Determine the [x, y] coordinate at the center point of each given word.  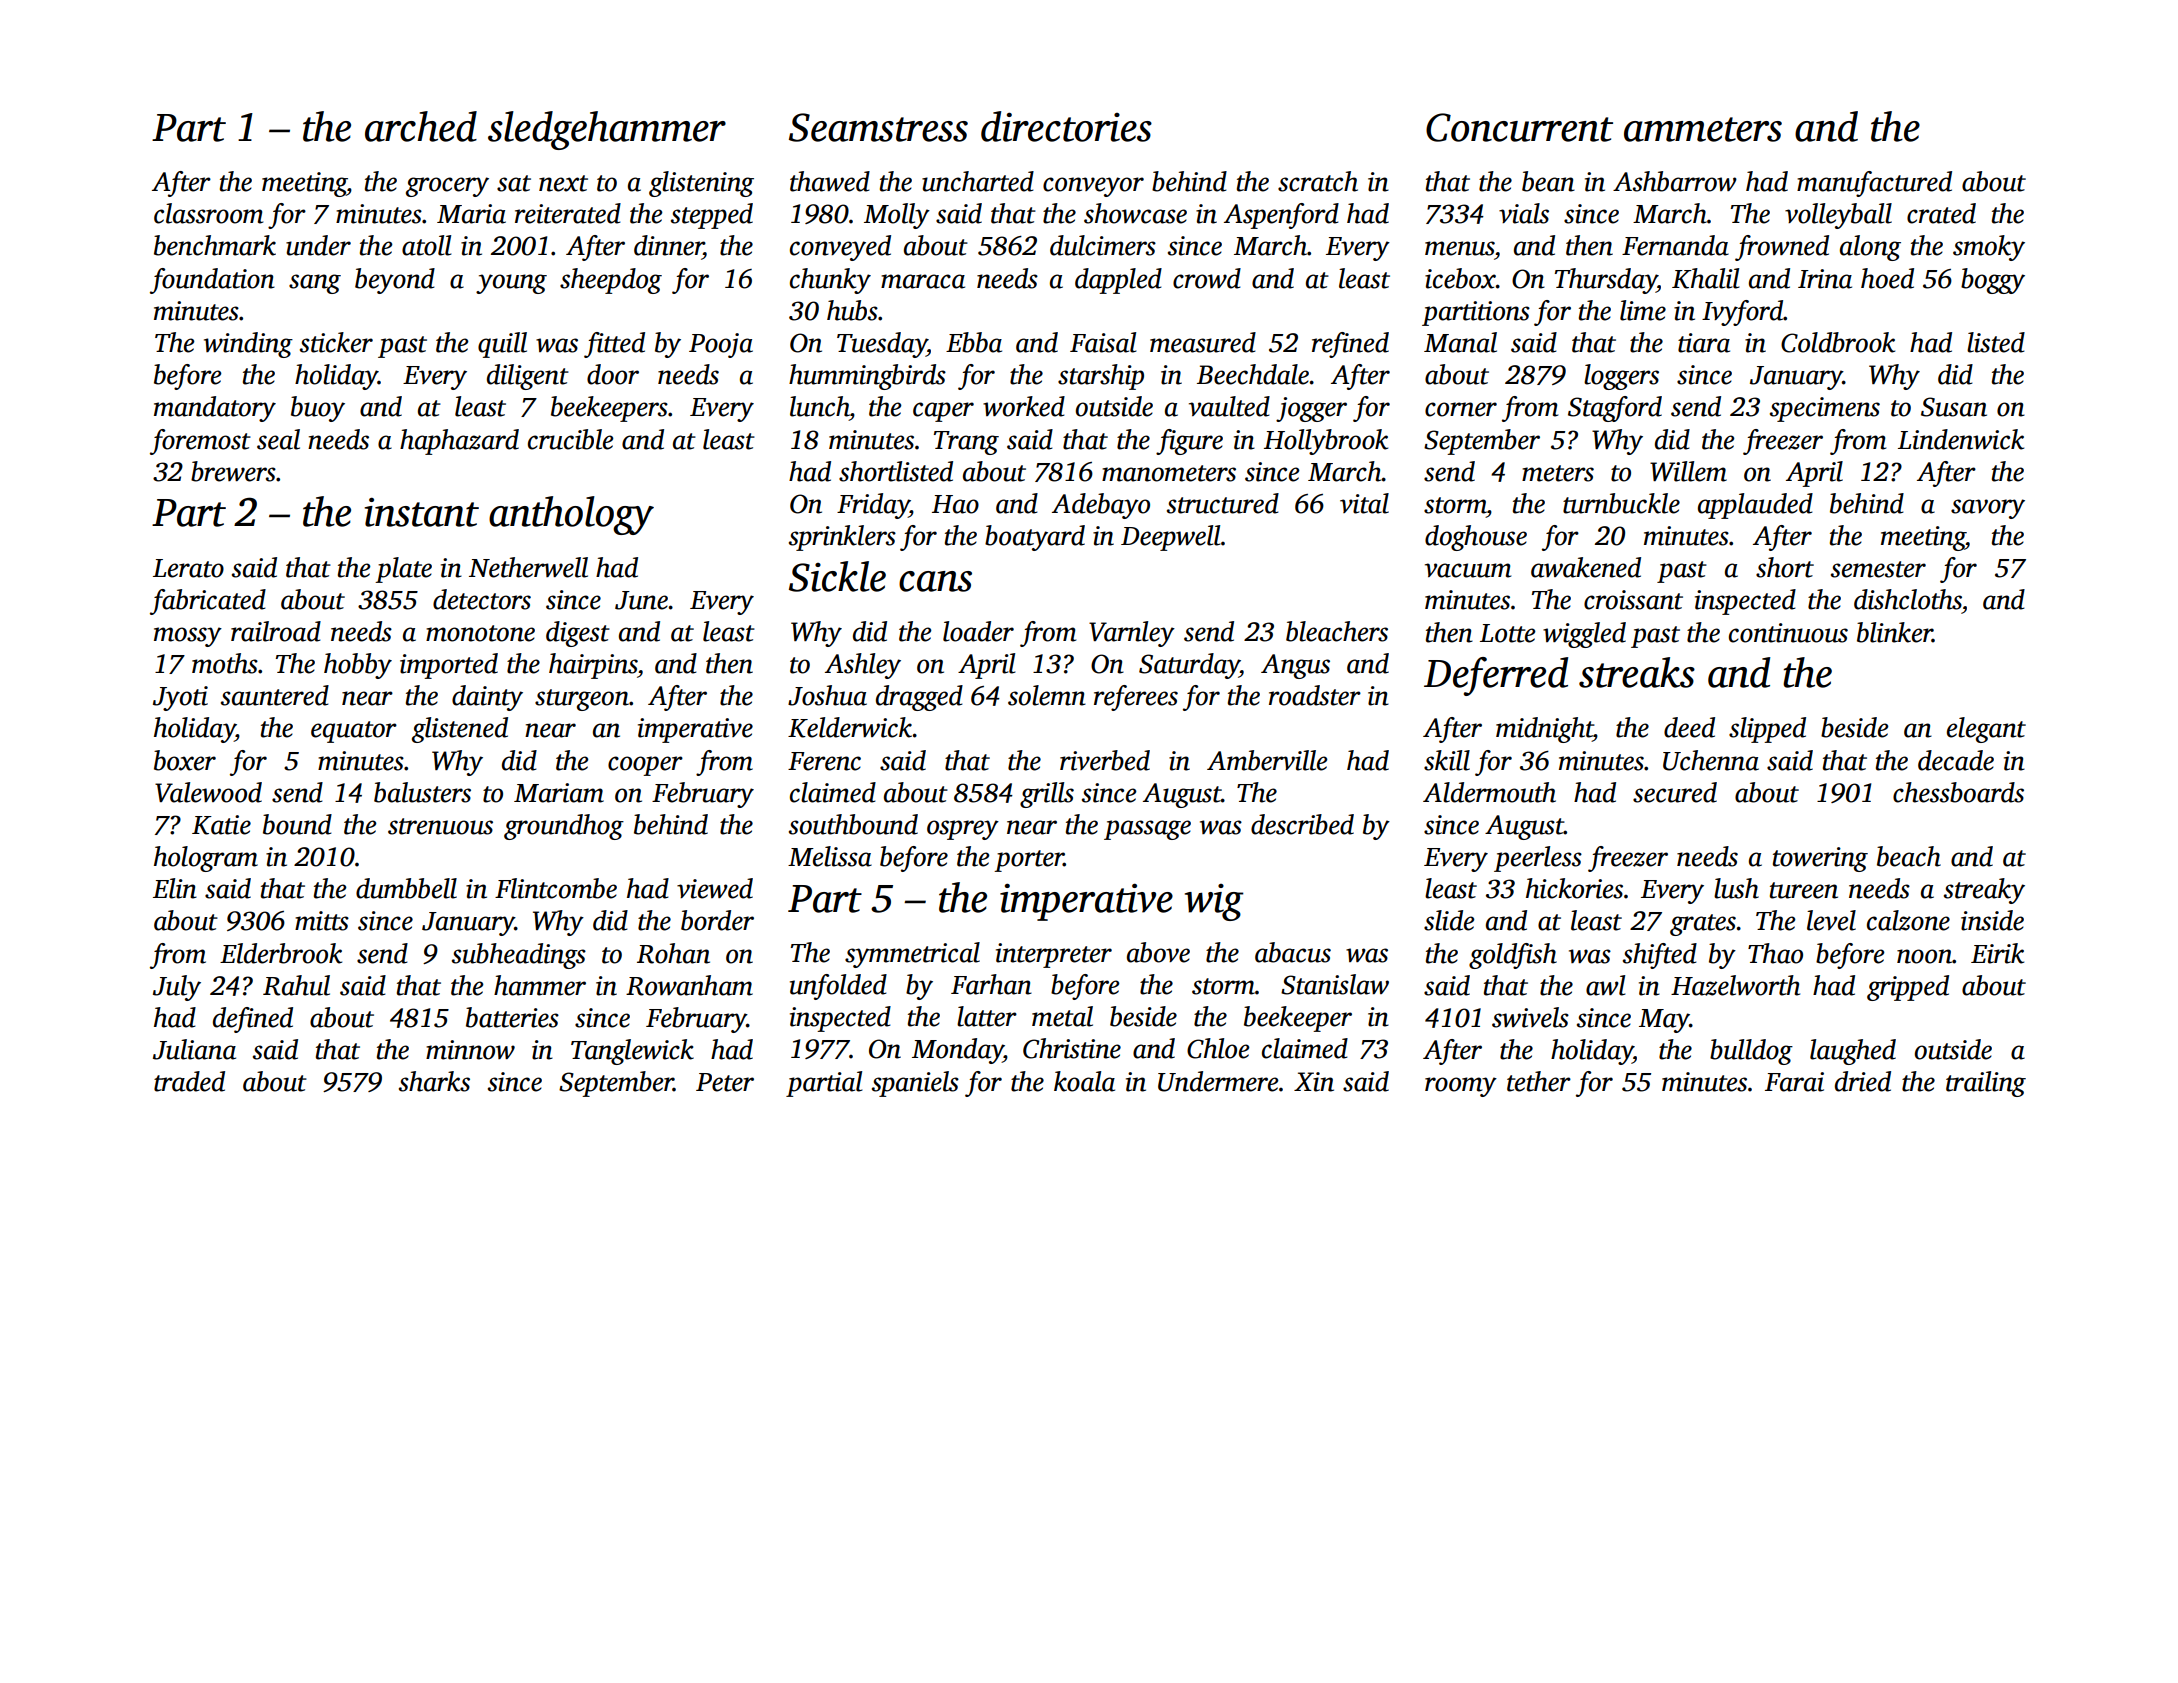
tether [1539, 1081]
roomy [1461, 1087]
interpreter [1054, 955]
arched [421, 126]
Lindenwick [1961, 439]
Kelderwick [850, 727]
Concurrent [1519, 127]
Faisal [1103, 342]
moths [225, 663]
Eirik [1997, 953]
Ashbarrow [1675, 181]
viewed [715, 888]
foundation [212, 281]
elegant [1986, 730]
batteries [512, 1017]
